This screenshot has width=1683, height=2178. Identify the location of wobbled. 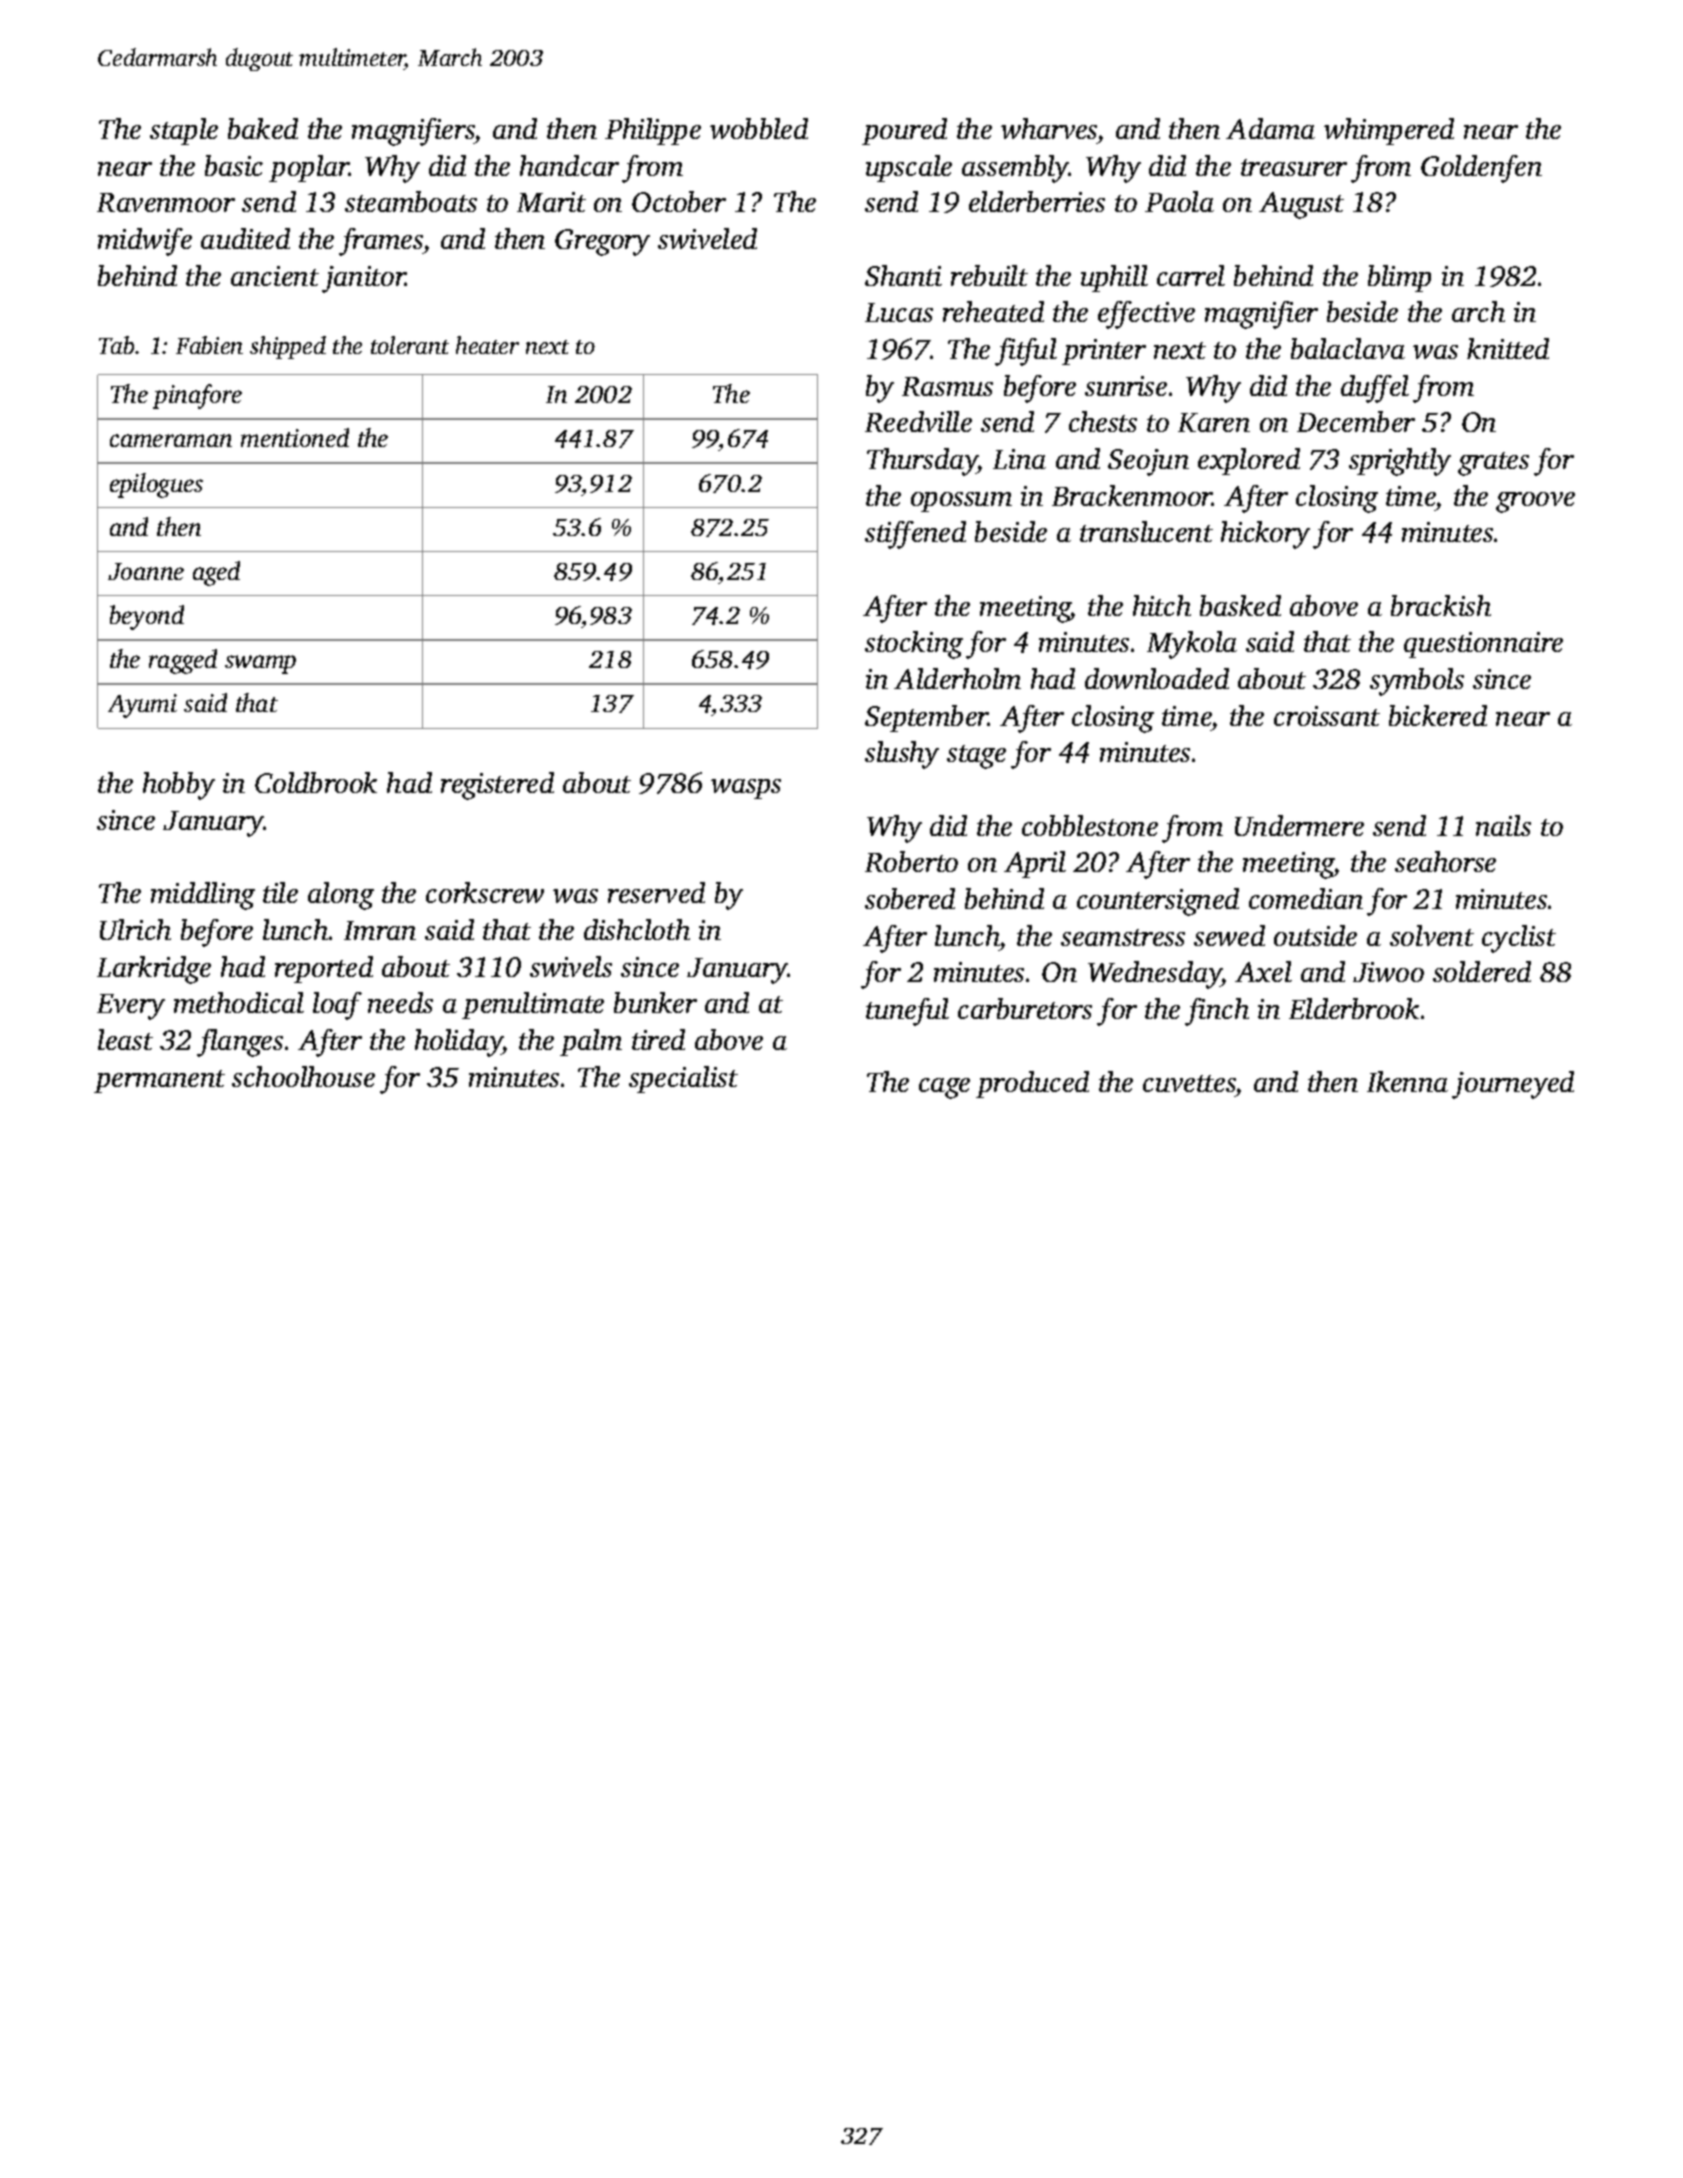
(759, 128).
